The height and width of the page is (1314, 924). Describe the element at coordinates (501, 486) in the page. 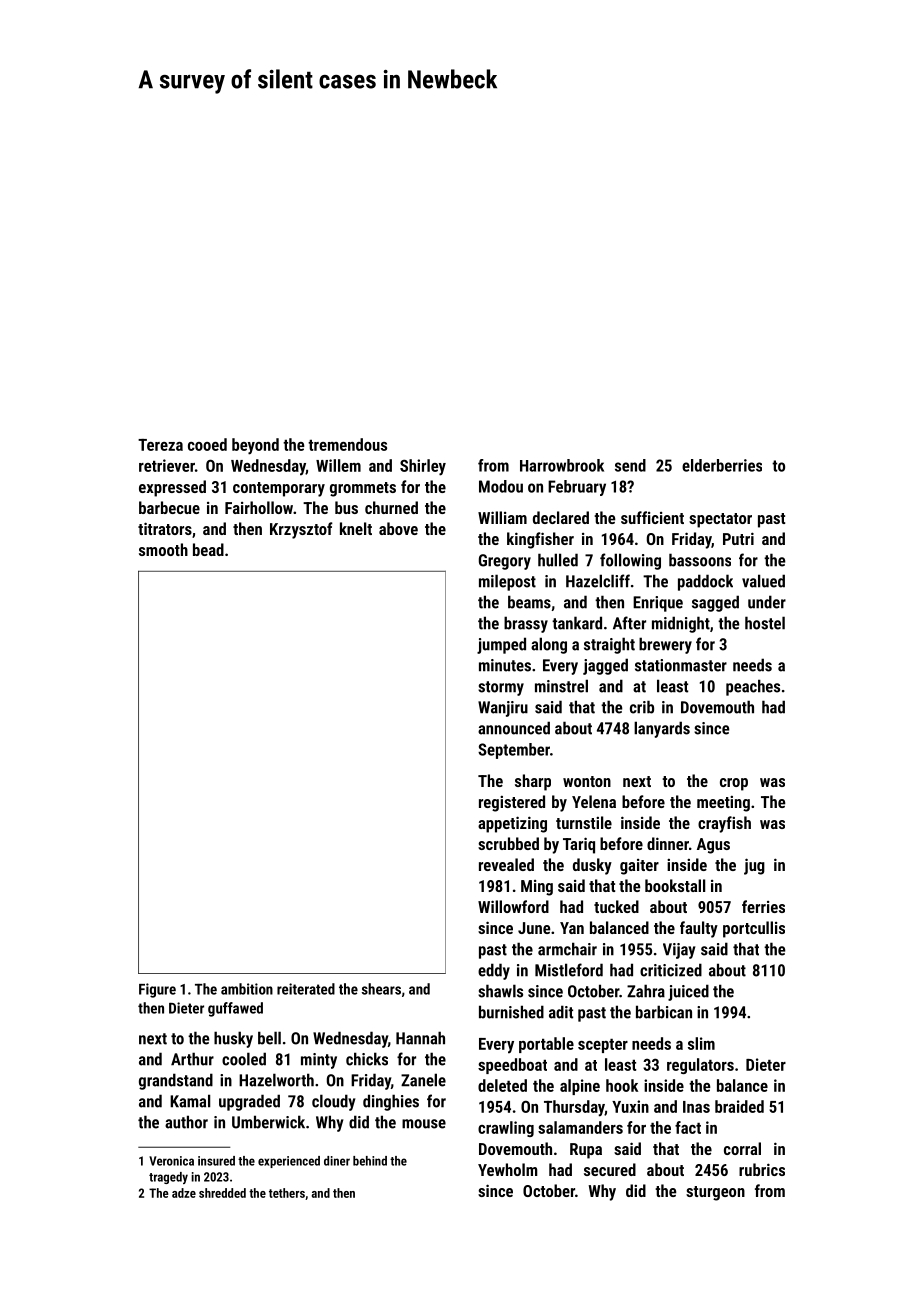

I see `Modou` at that location.
